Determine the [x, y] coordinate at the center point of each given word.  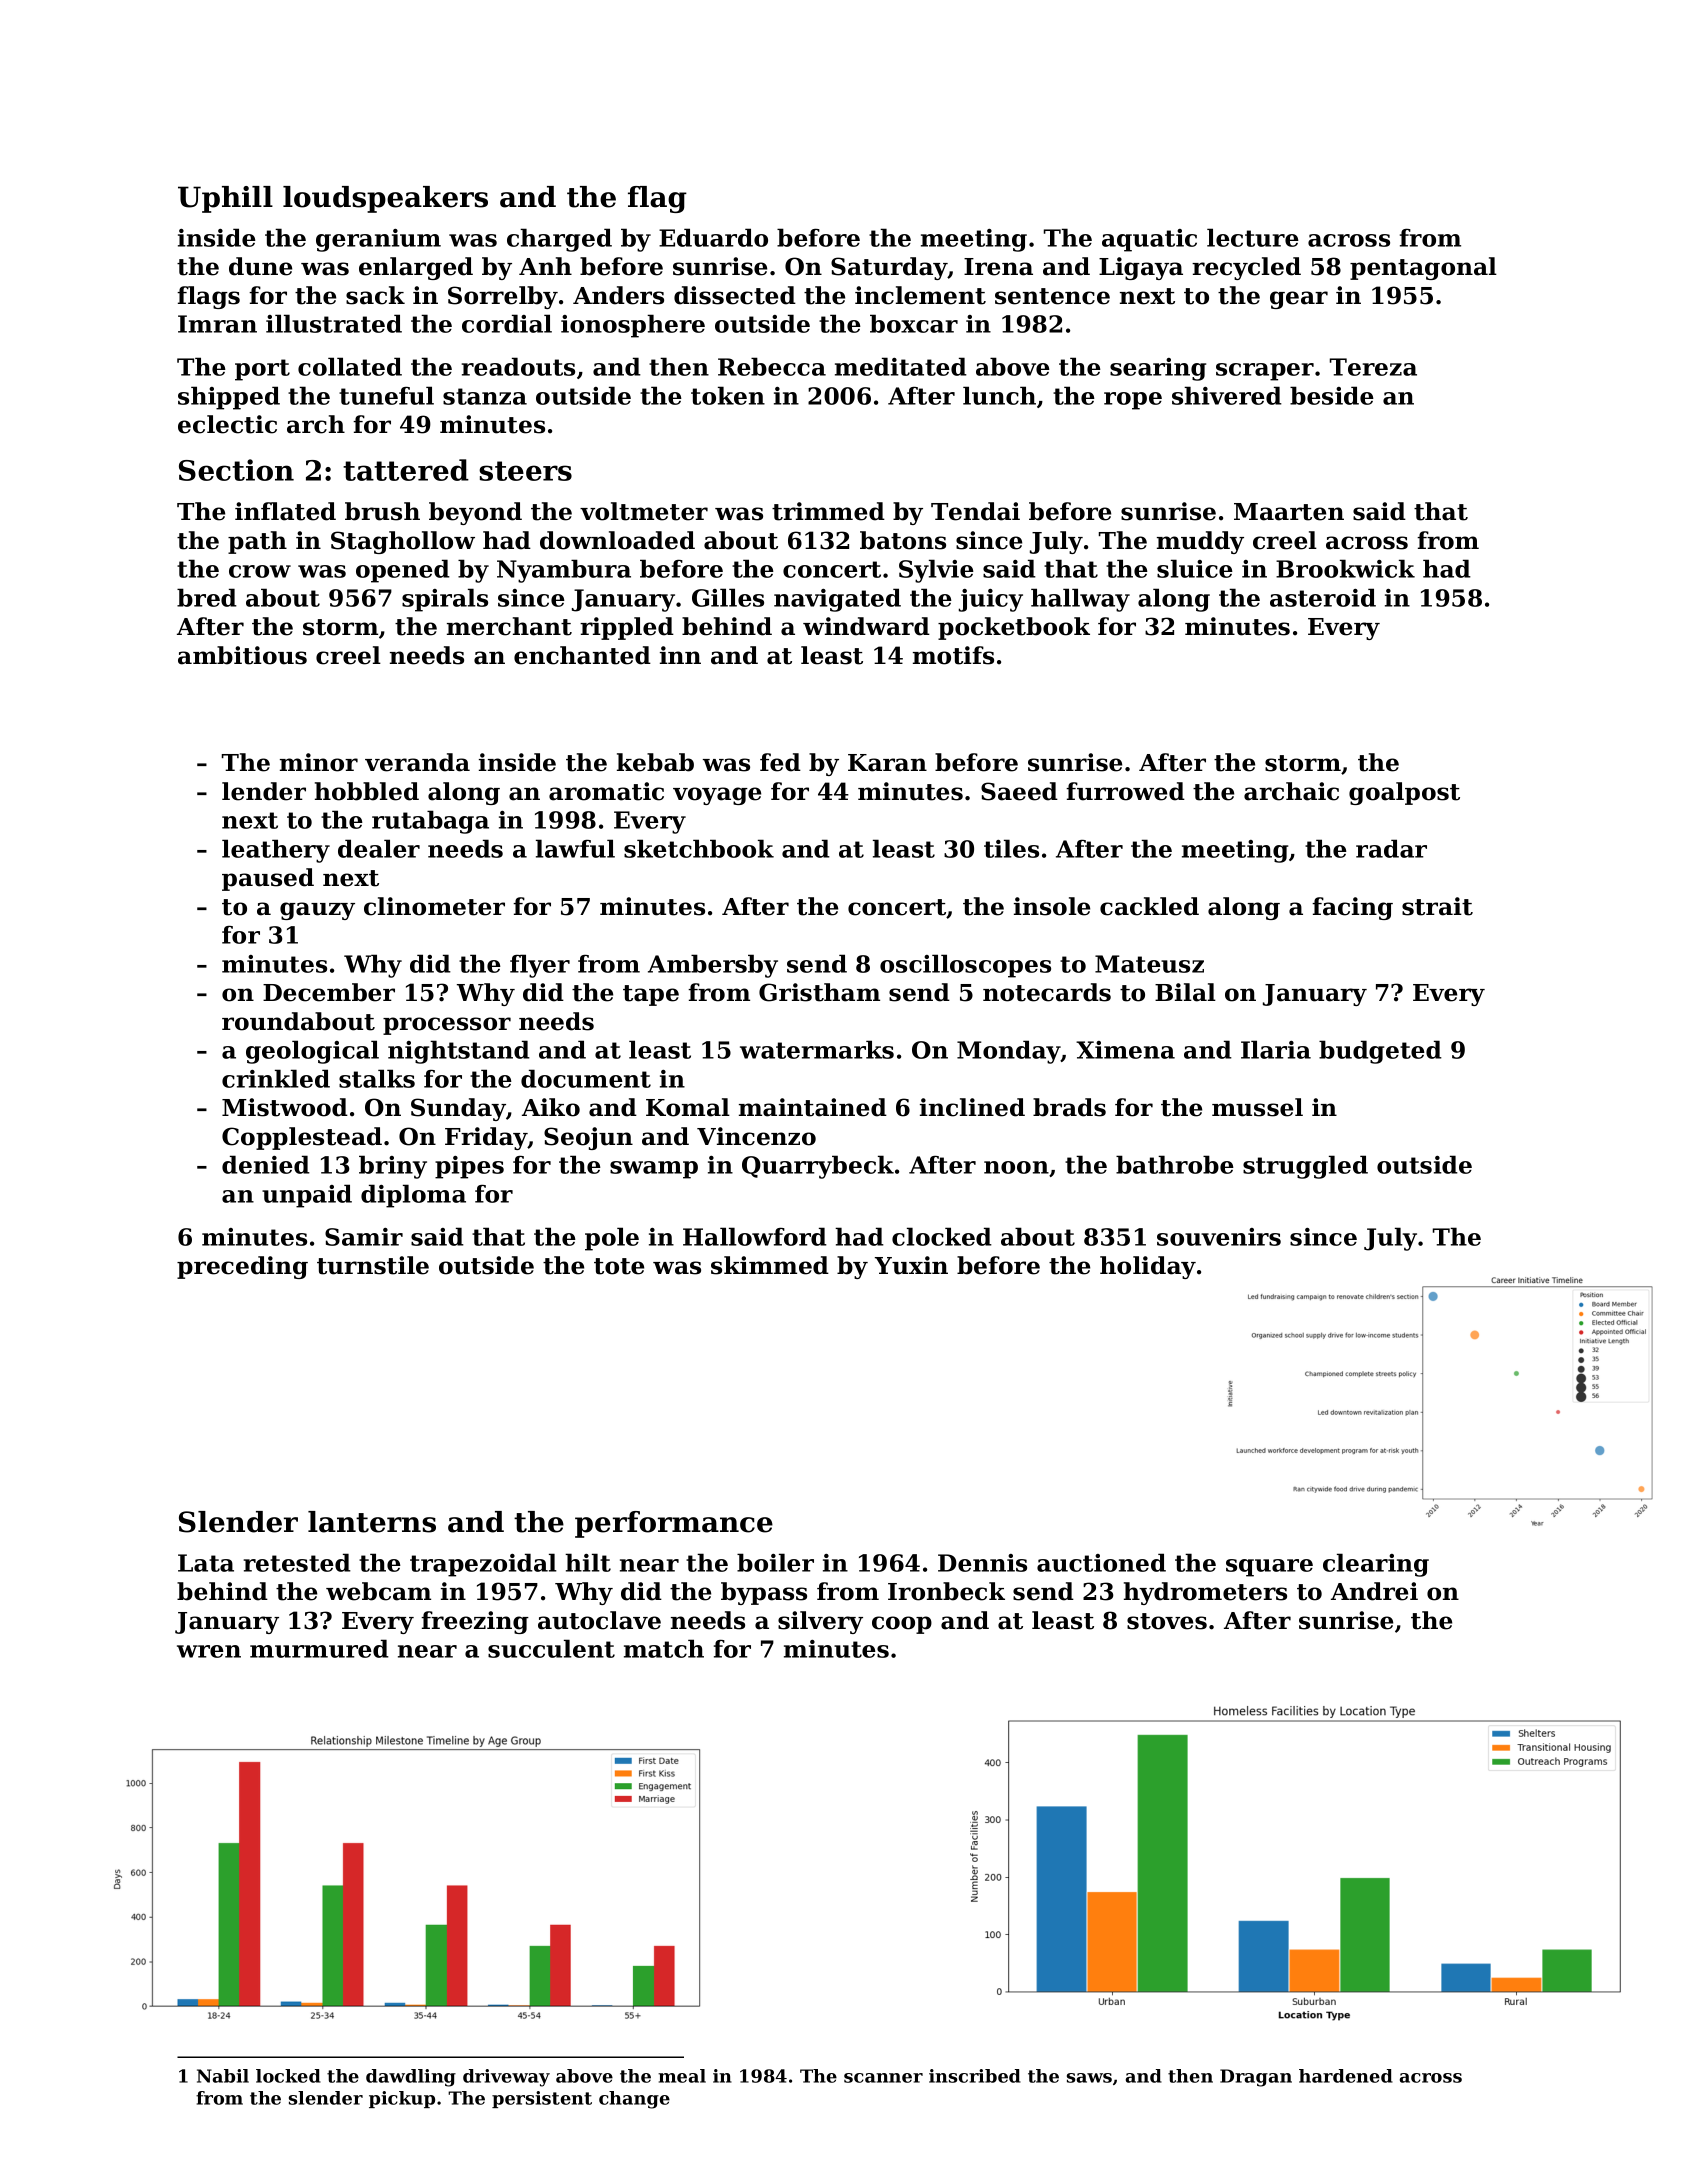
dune [260, 266]
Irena [998, 267]
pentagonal [1423, 268]
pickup [402, 2099]
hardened [1346, 2076]
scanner [883, 2078]
